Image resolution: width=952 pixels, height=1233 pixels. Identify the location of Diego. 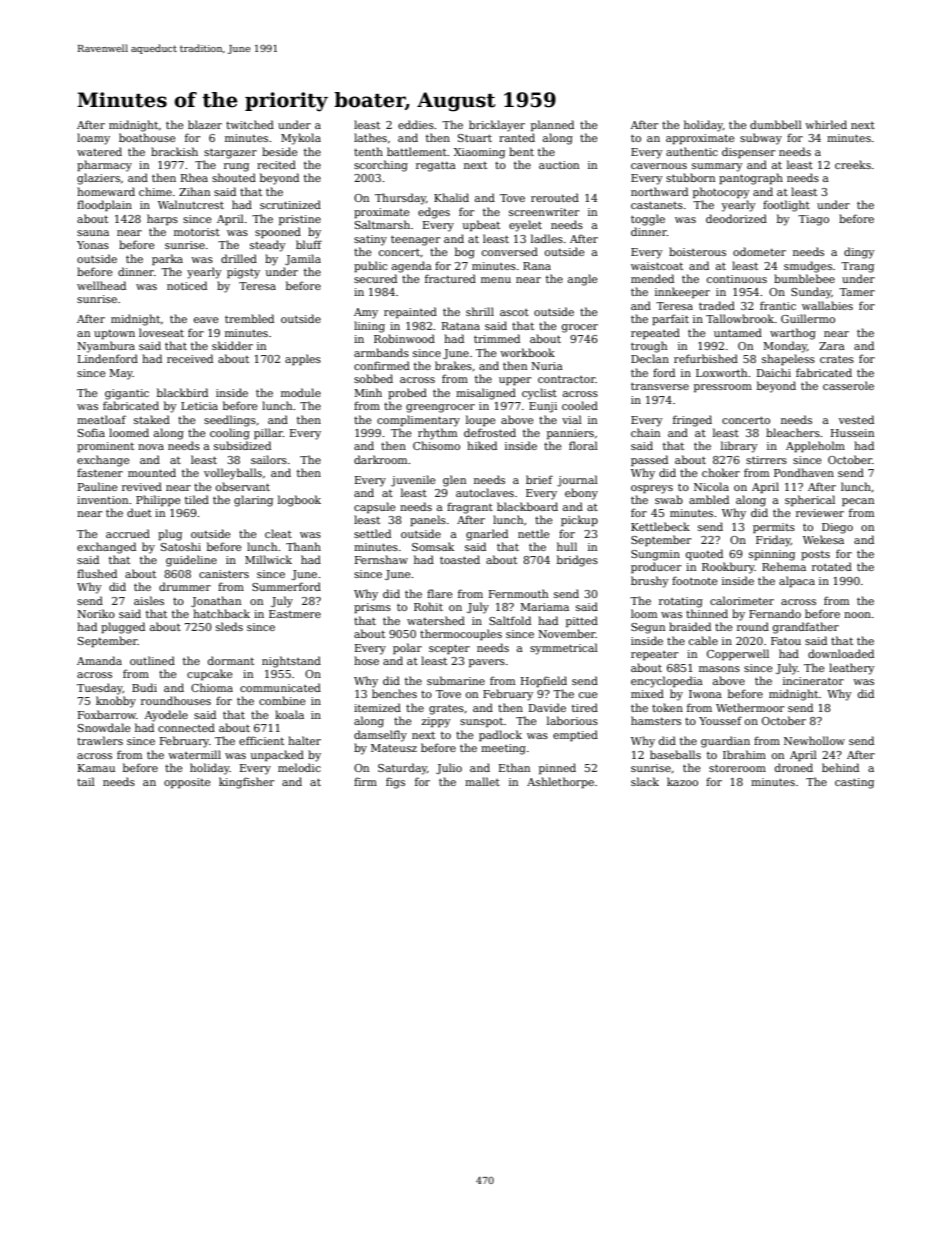
(837, 528).
